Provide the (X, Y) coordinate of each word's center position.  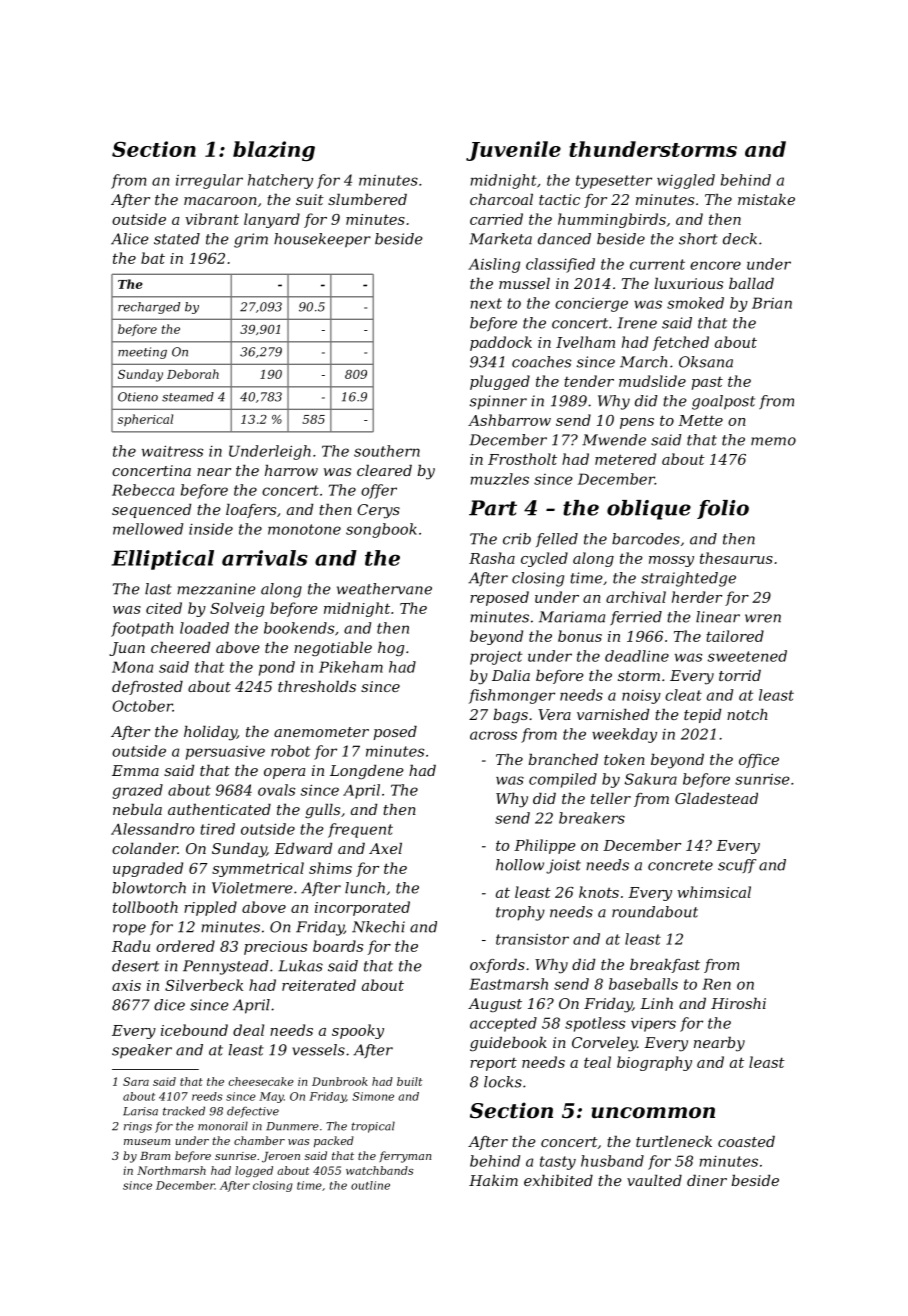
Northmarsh (171, 1170)
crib (517, 539)
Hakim (493, 1180)
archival (636, 597)
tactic (559, 199)
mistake (766, 199)
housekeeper (322, 240)
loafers (251, 511)
